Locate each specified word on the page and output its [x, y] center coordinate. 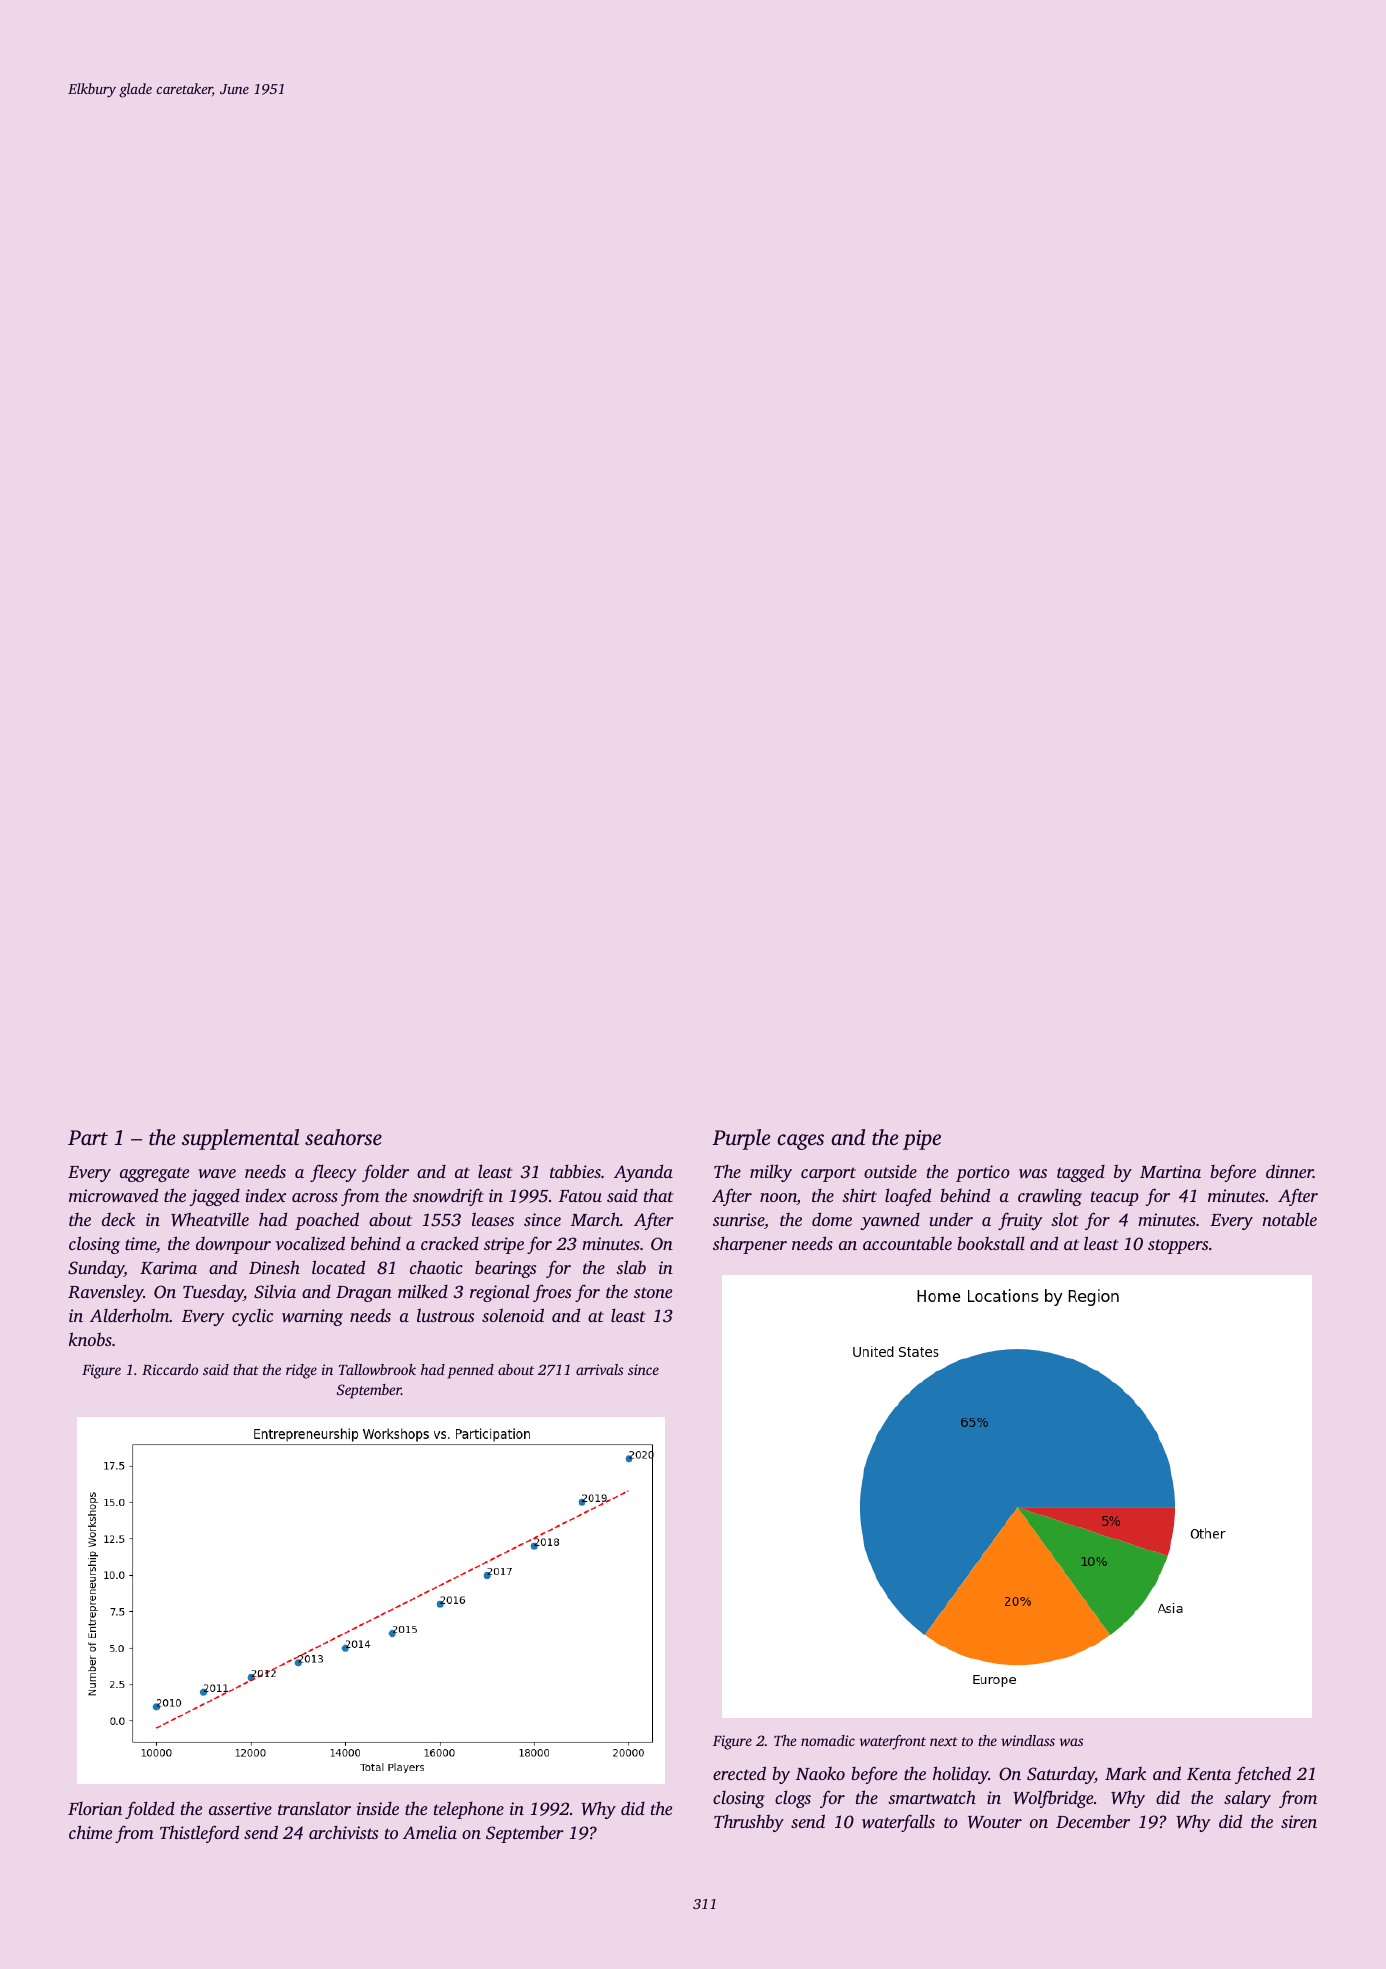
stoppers [1178, 1246]
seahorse [343, 1137]
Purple [741, 1139]
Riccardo [170, 1369]
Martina [1170, 1171]
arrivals [599, 1369]
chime [90, 1832]
